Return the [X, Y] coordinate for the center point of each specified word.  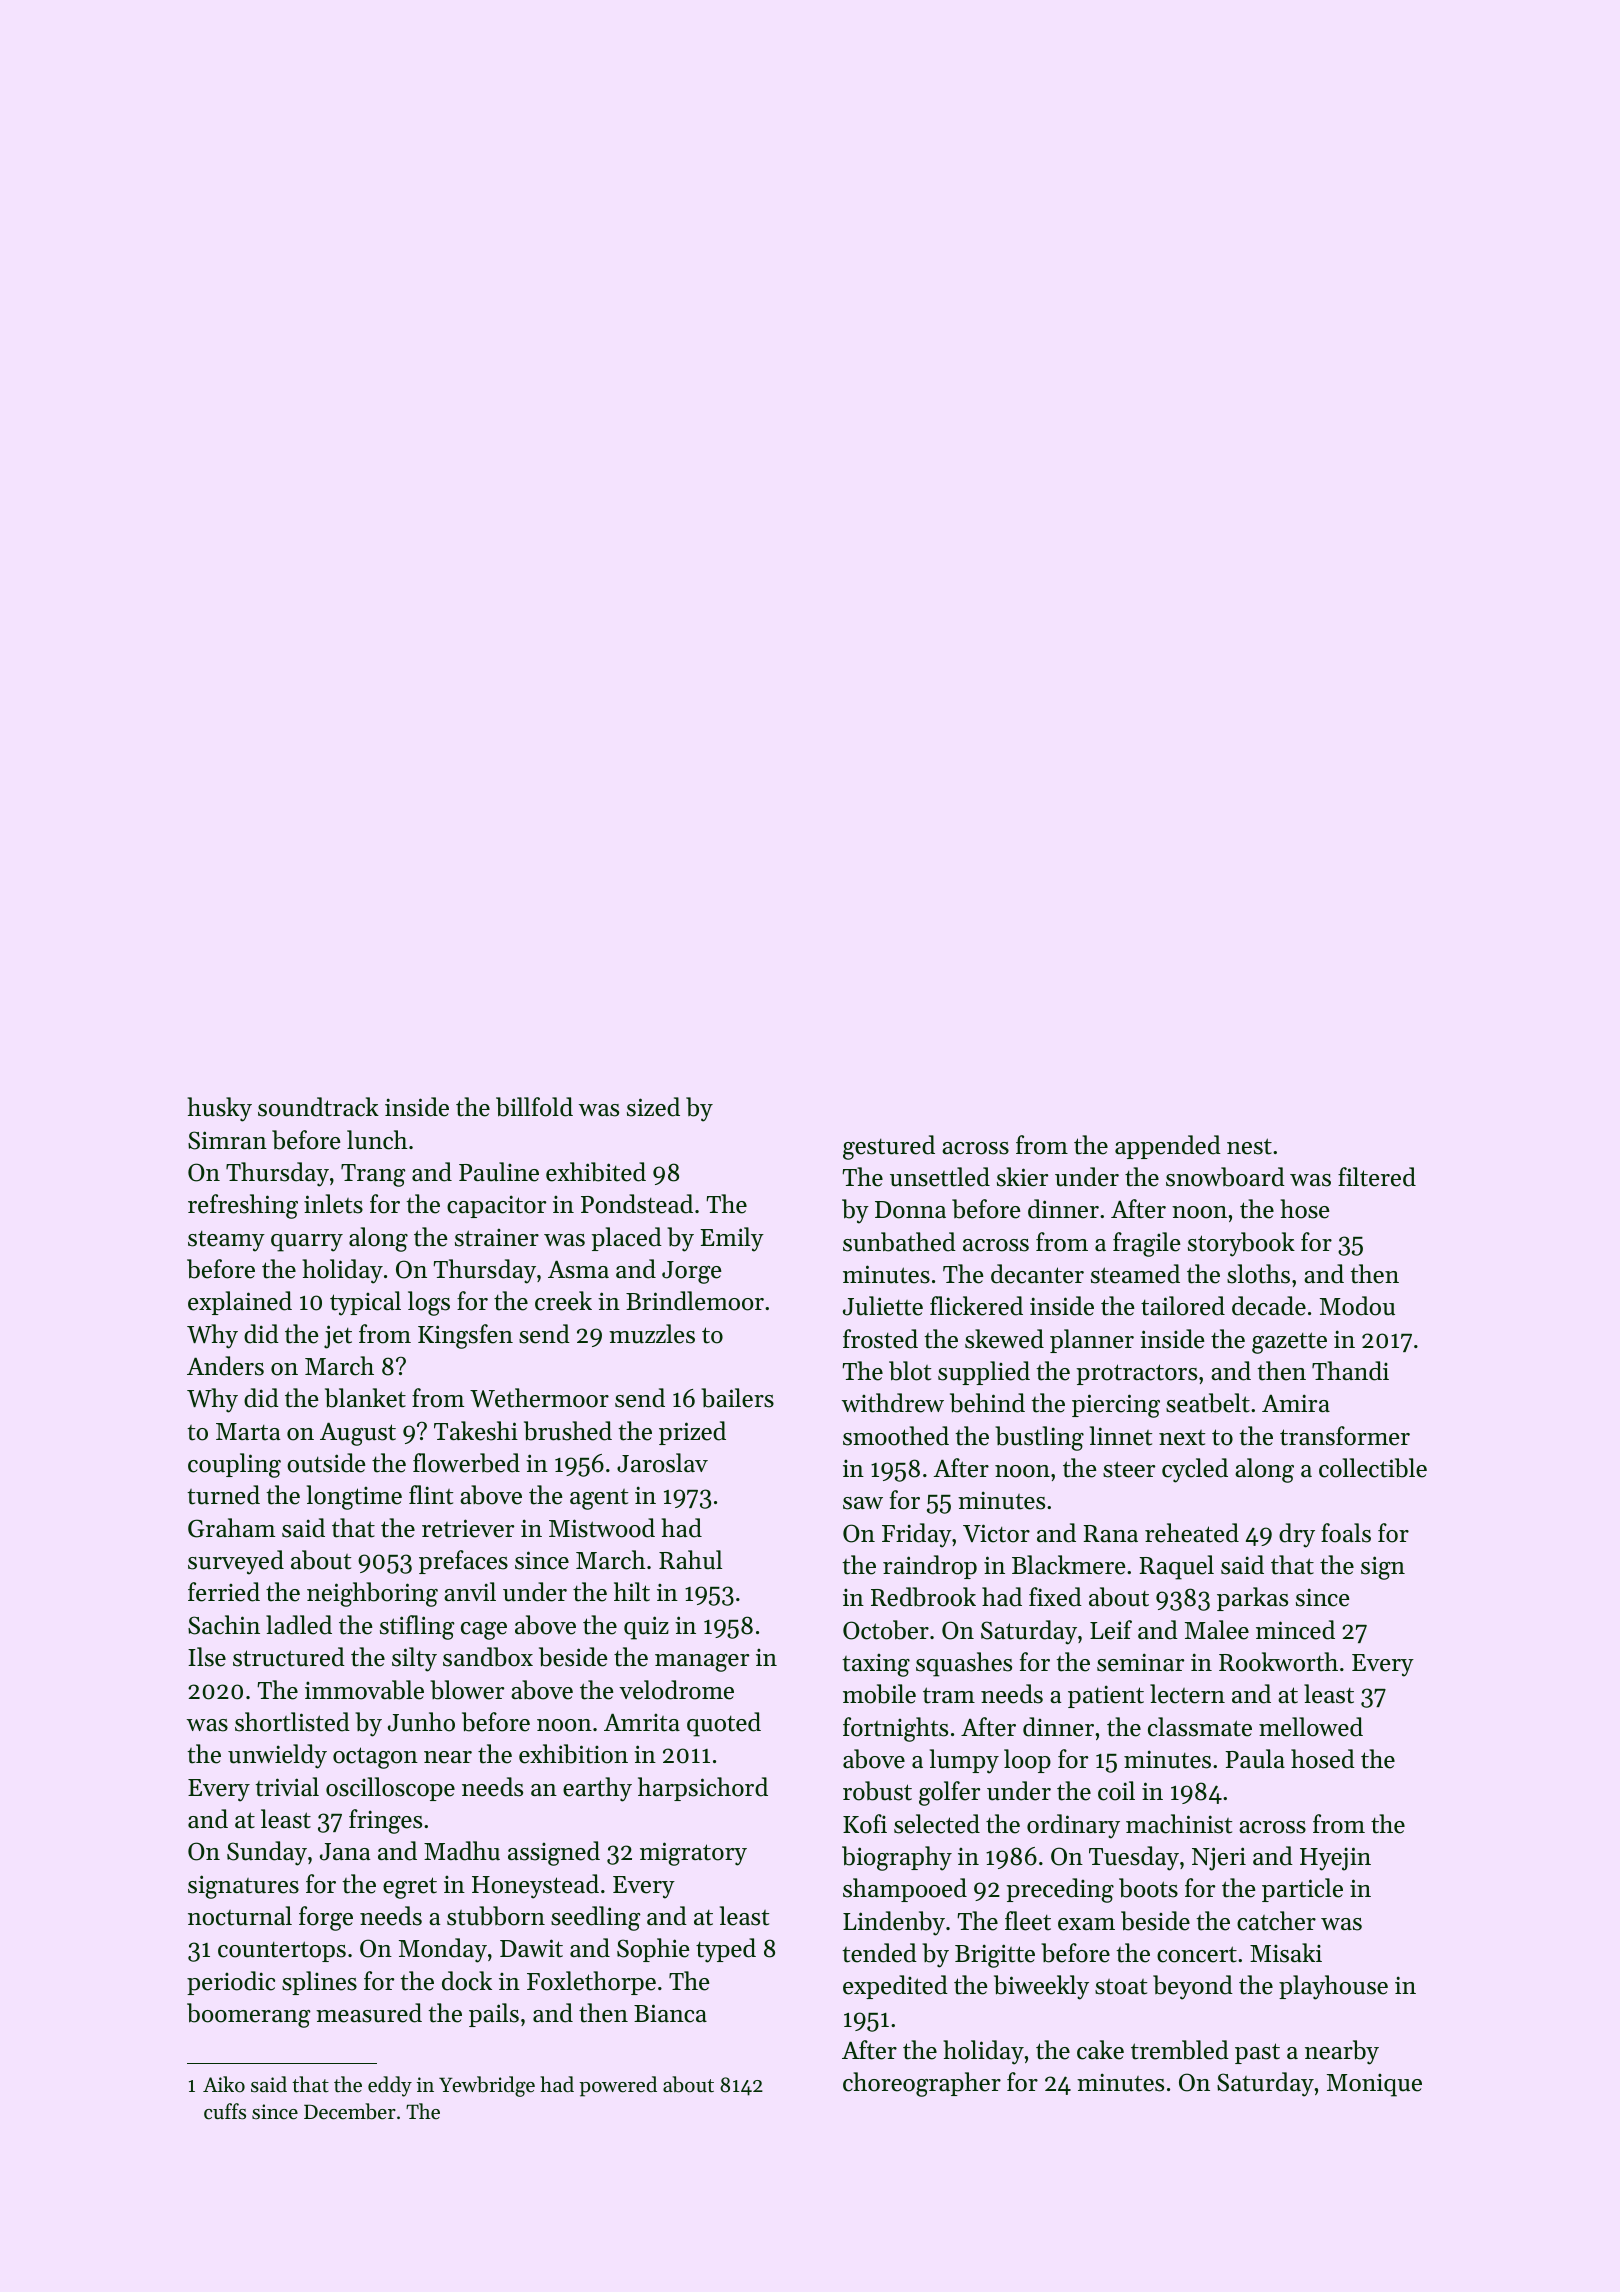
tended [879, 1953]
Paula [1255, 1759]
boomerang [249, 2015]
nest [1249, 1146]
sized [653, 1107]
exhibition [573, 1754]
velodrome [676, 1690]
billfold [534, 1107]
